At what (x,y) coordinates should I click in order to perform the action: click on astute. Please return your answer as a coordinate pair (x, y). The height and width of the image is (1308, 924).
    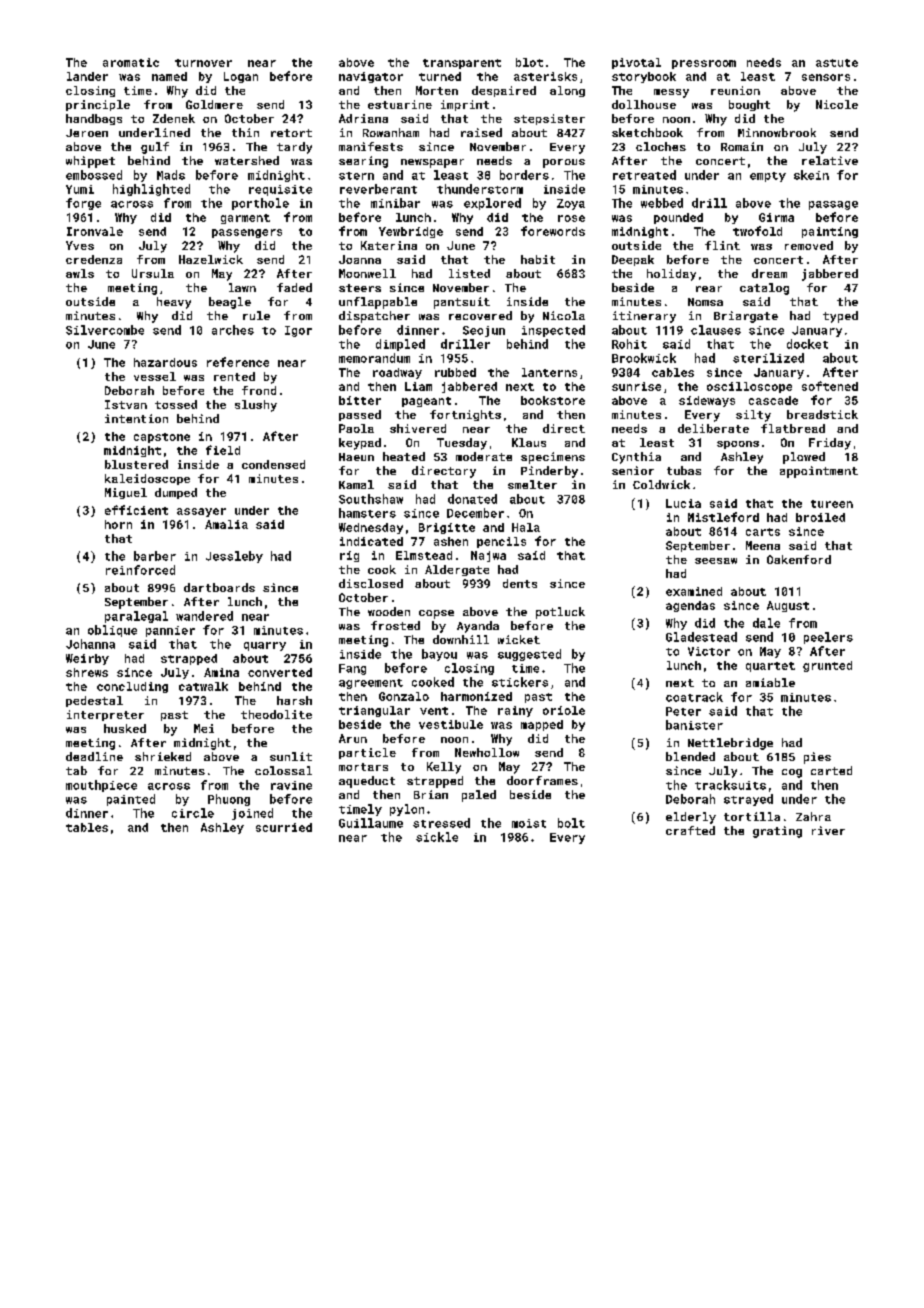
    Looking at the image, I should click on (837, 63).
